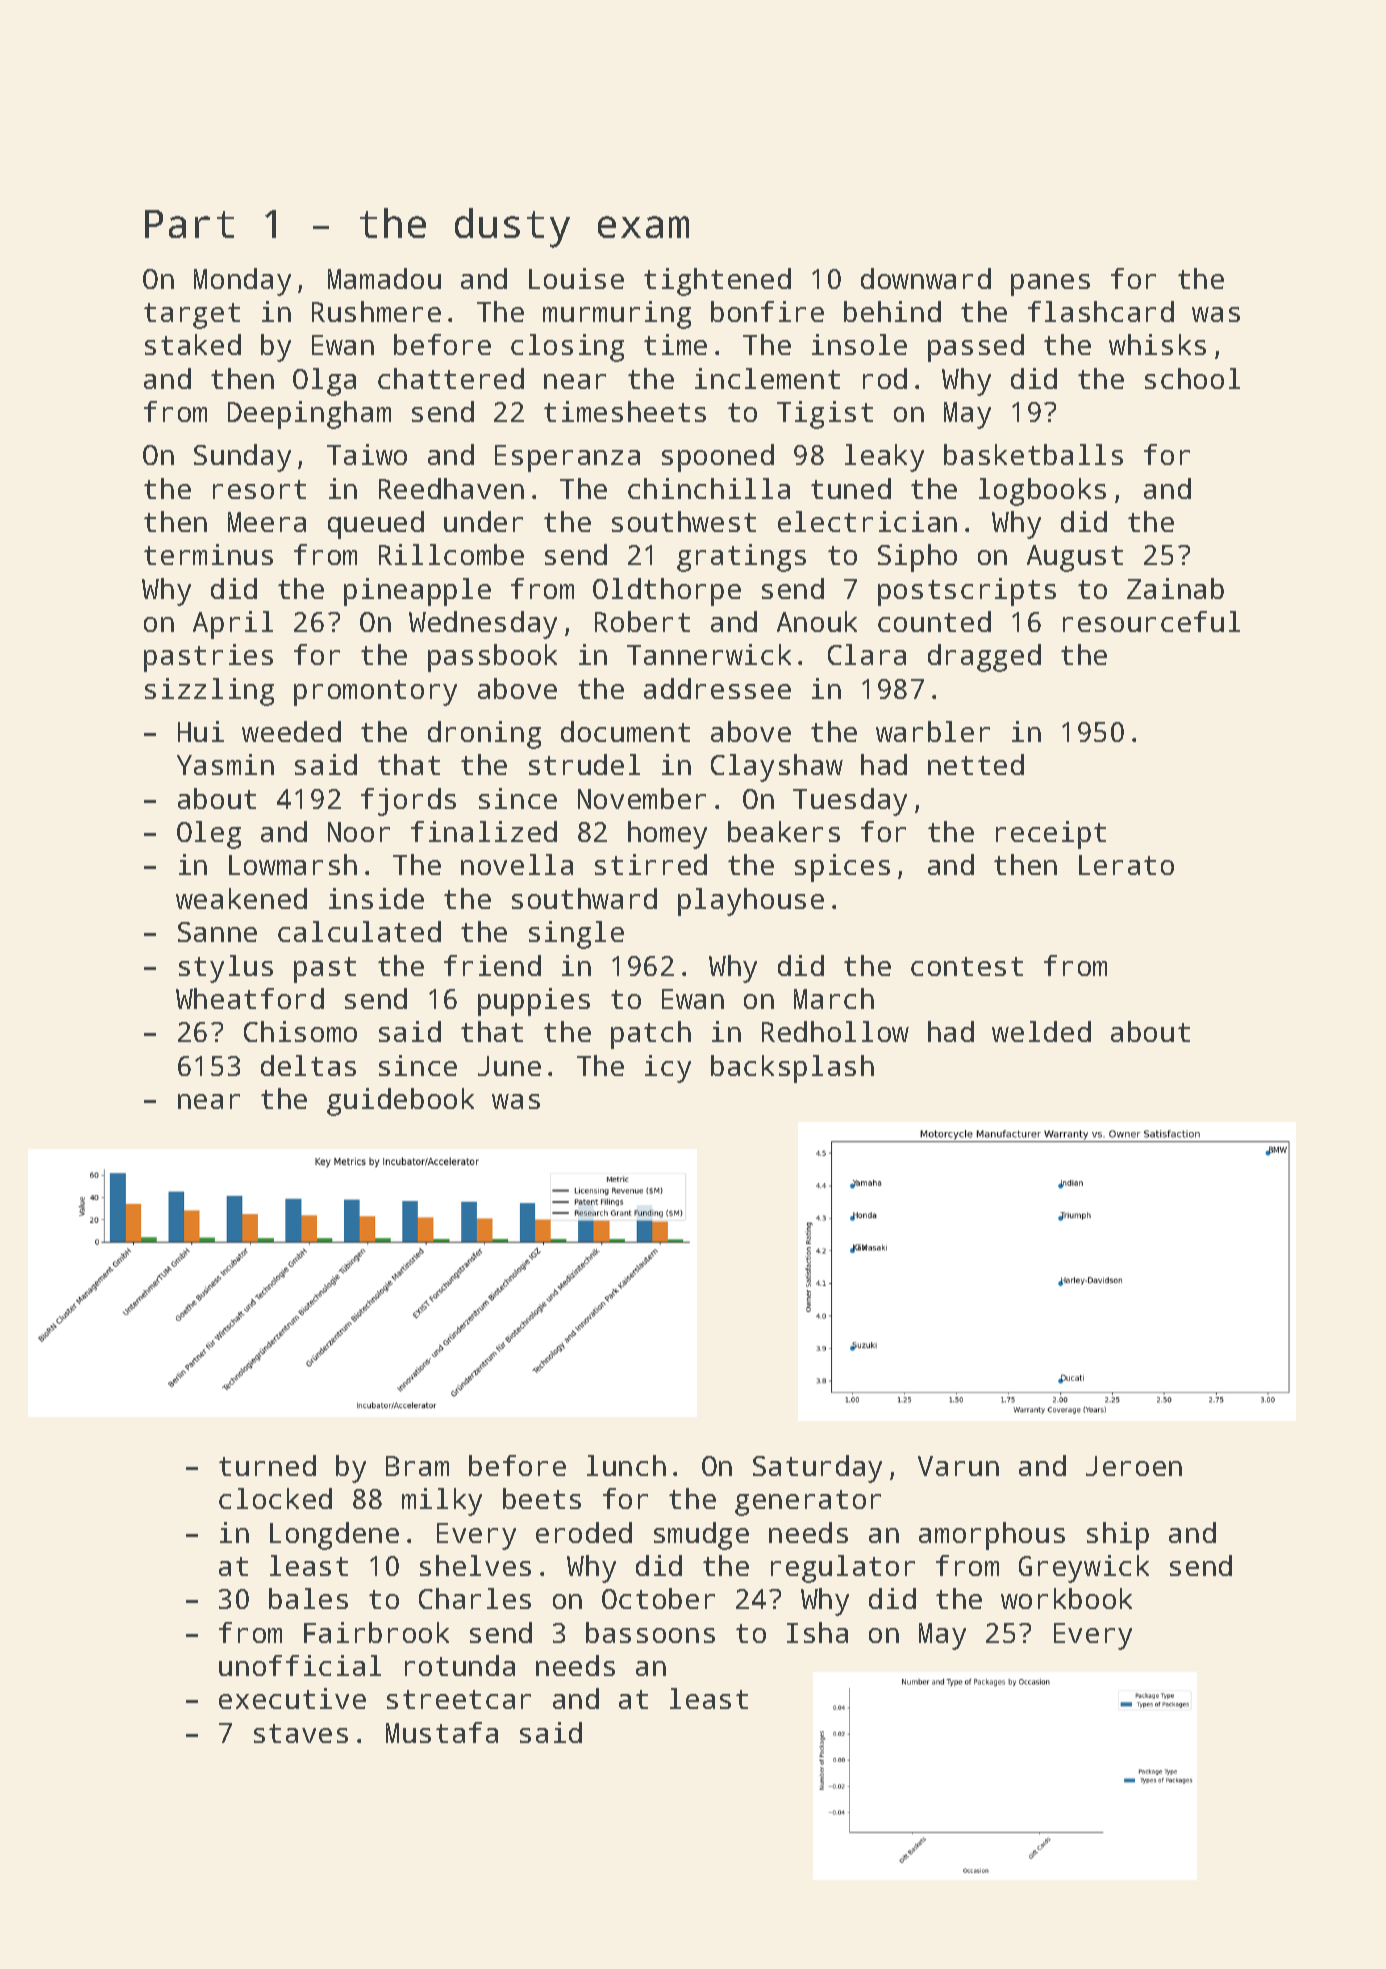 This screenshot has height=1969, width=1386. What do you see at coordinates (717, 688) in the screenshot?
I see `addressee` at bounding box center [717, 688].
